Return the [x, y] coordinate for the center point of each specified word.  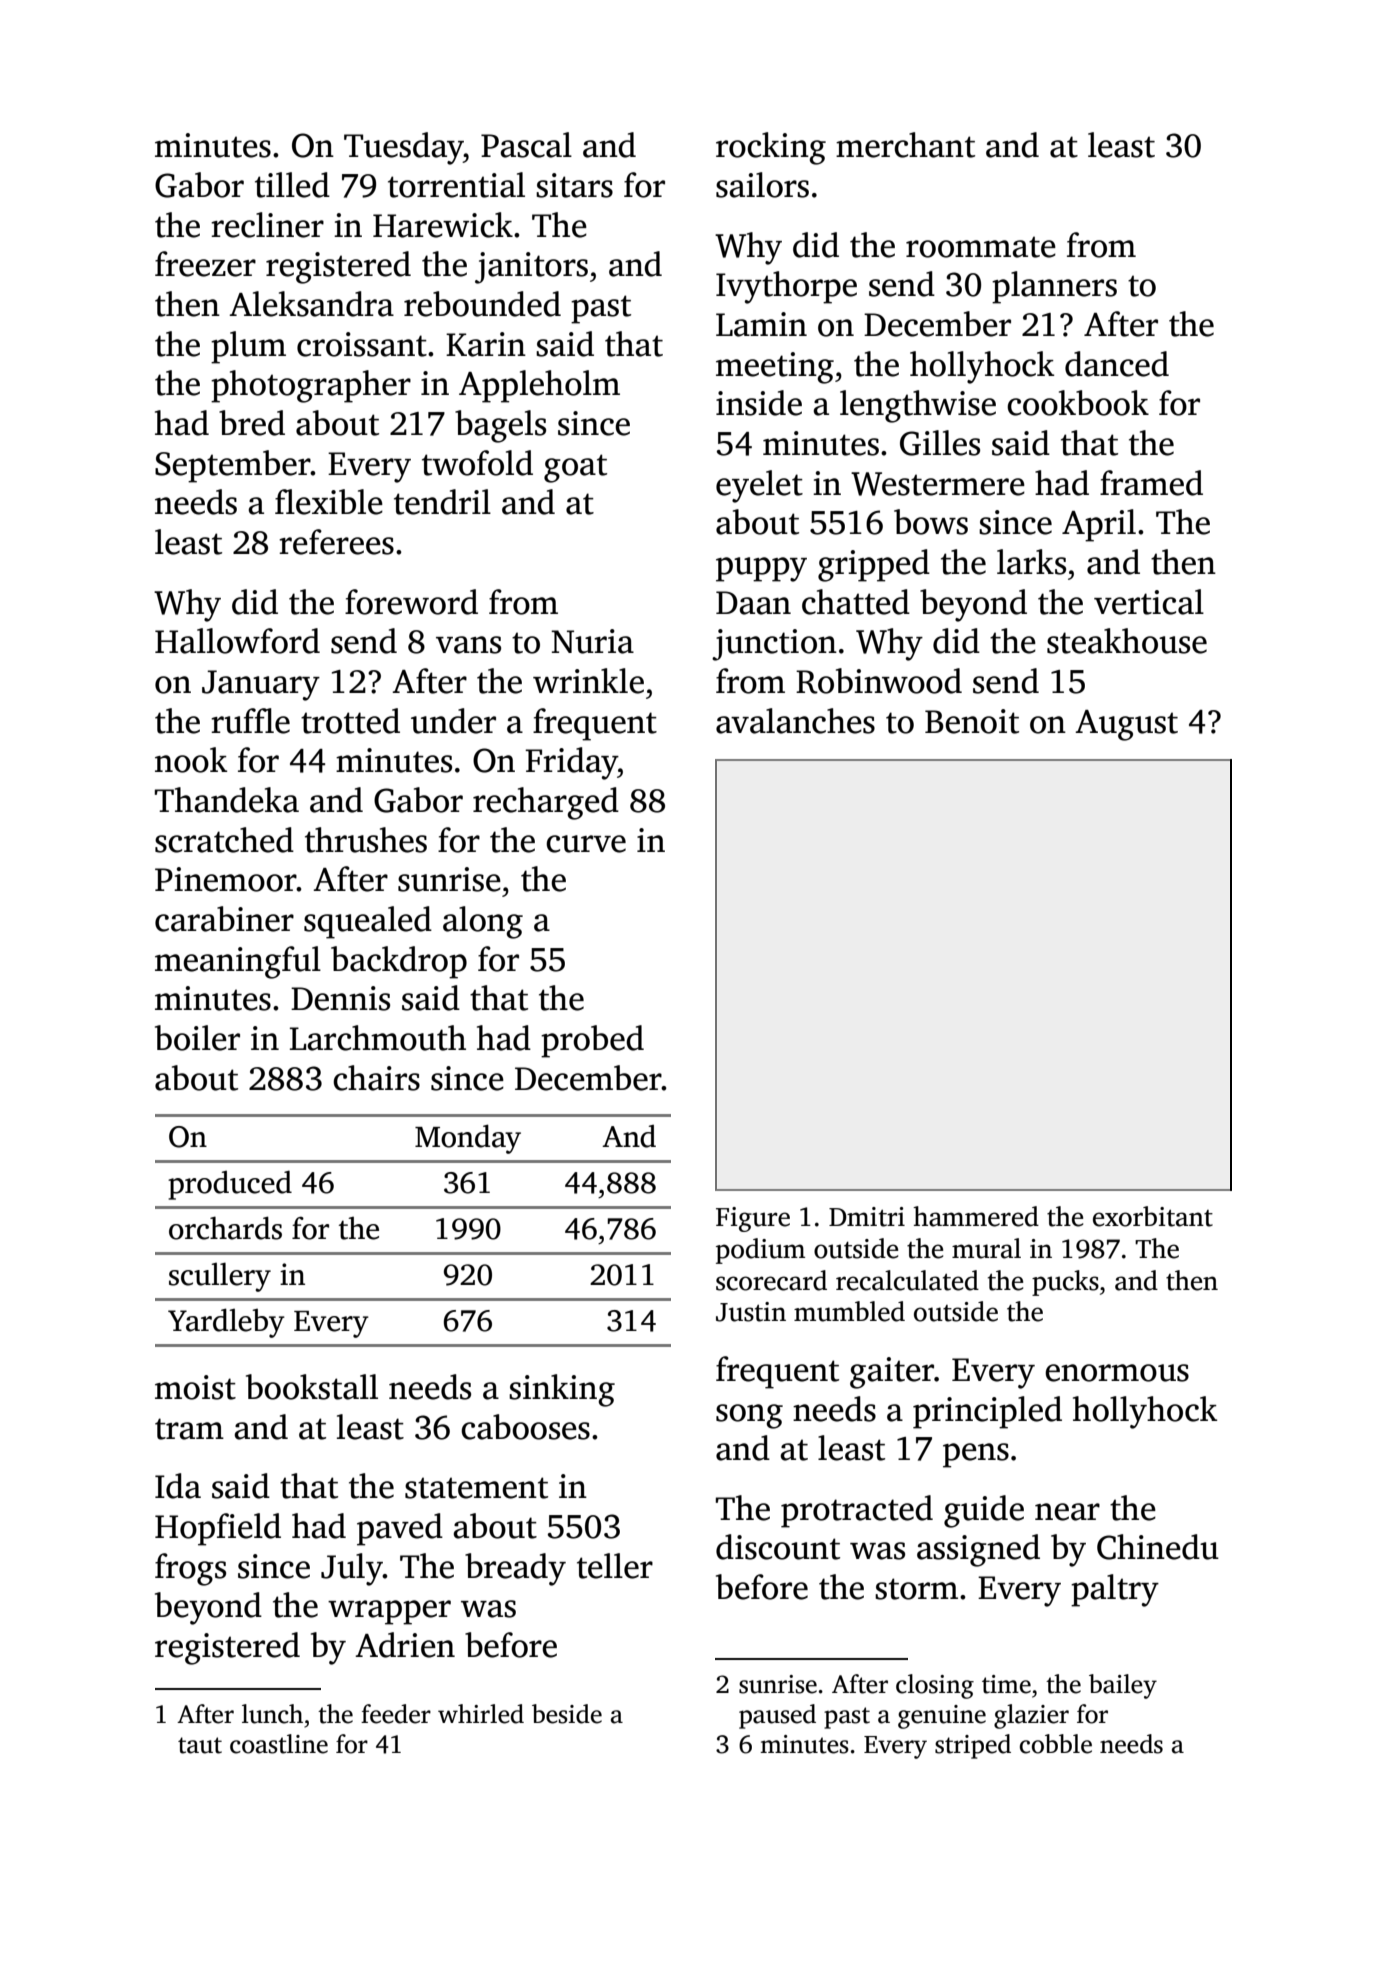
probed [592, 1041]
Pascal [526, 145]
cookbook [1078, 403]
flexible [329, 502]
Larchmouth [378, 1038]
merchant [905, 145]
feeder [396, 1714]
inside [759, 403]
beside [567, 1714]
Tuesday [404, 148]
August [1126, 725]
